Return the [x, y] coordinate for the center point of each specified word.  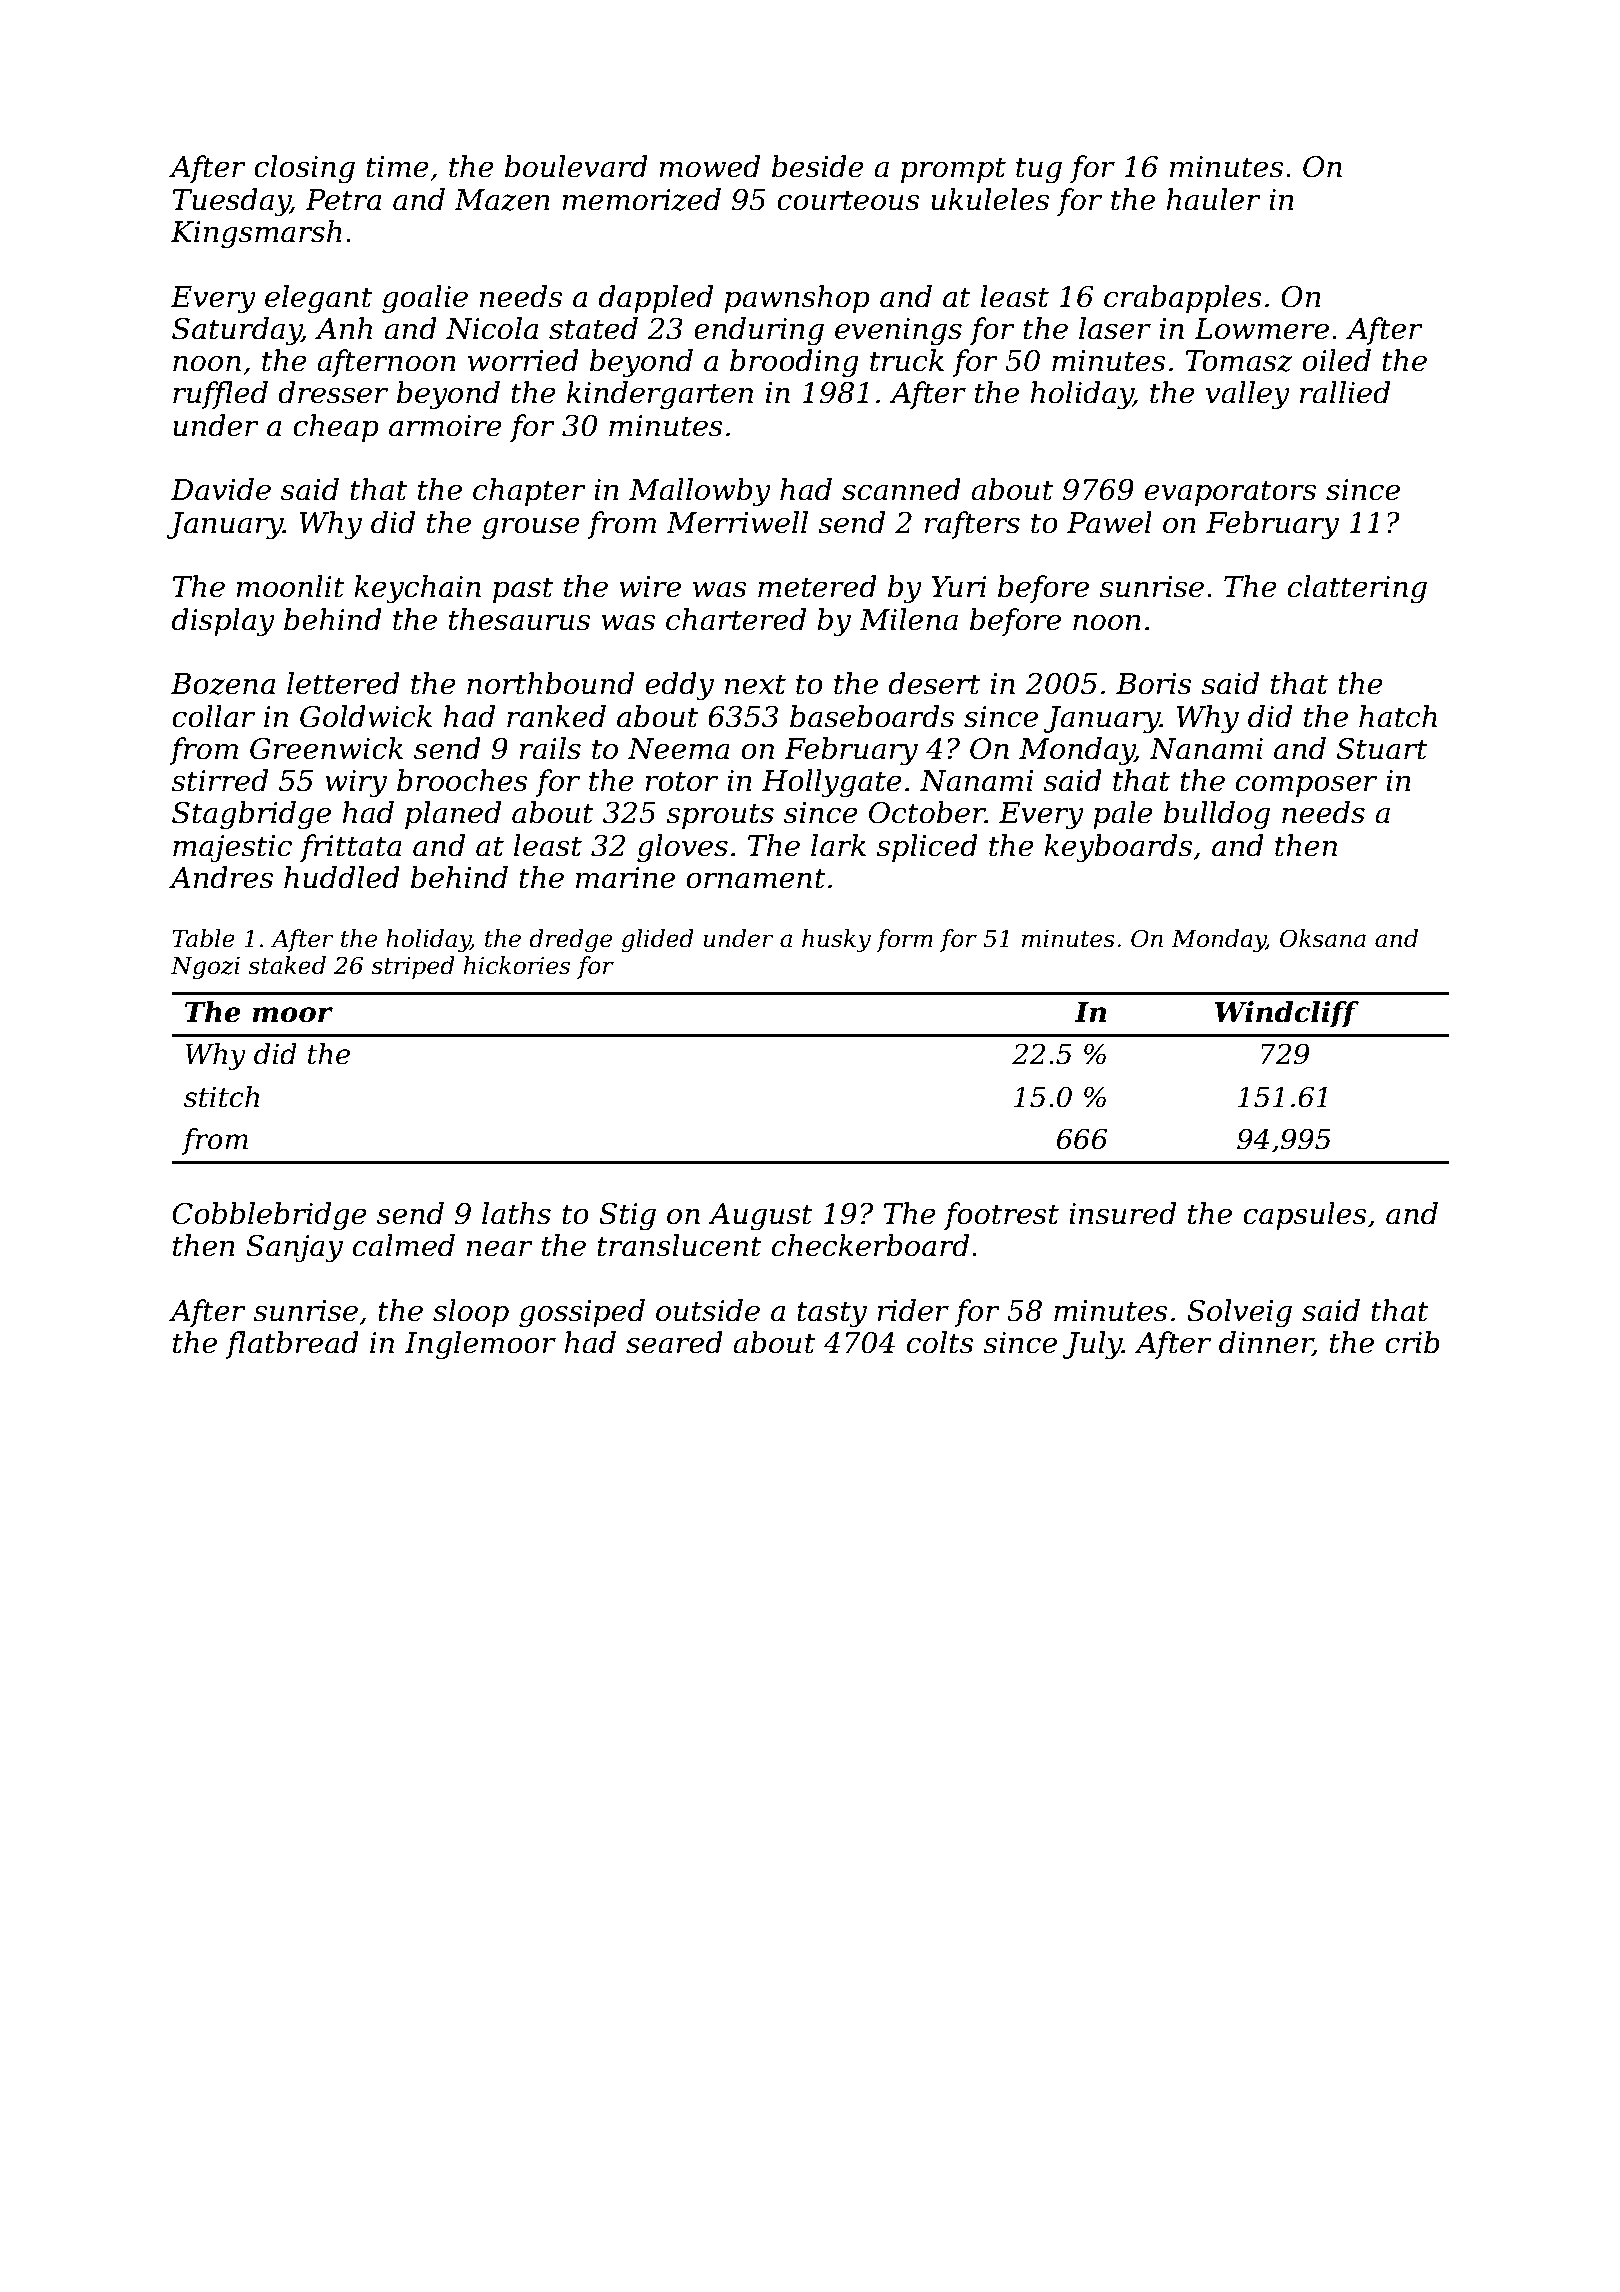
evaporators [1230, 493]
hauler [1213, 199]
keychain [417, 589]
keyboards [1118, 848]
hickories [517, 965]
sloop [471, 1313]
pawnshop [797, 299]
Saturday [237, 331]
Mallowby [700, 492]
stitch [221, 1097]
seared [674, 1342]
